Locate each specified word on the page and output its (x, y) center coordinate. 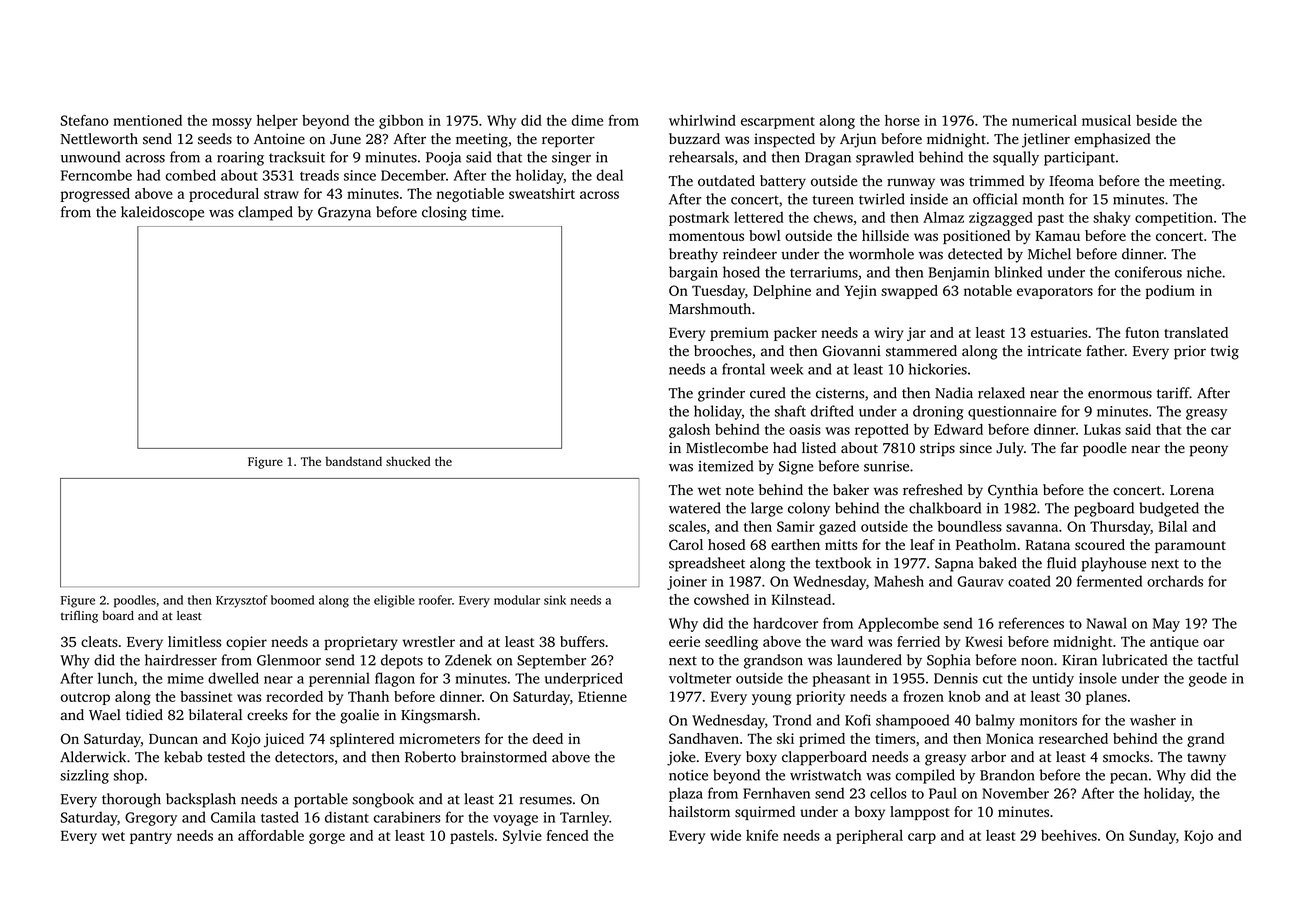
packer (795, 334)
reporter (568, 141)
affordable (271, 835)
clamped (265, 213)
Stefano (84, 120)
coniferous (1148, 272)
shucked (408, 461)
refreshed (933, 490)
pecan (1129, 778)
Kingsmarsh (438, 716)
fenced (568, 835)
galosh (689, 431)
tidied (144, 714)
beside (1156, 120)
